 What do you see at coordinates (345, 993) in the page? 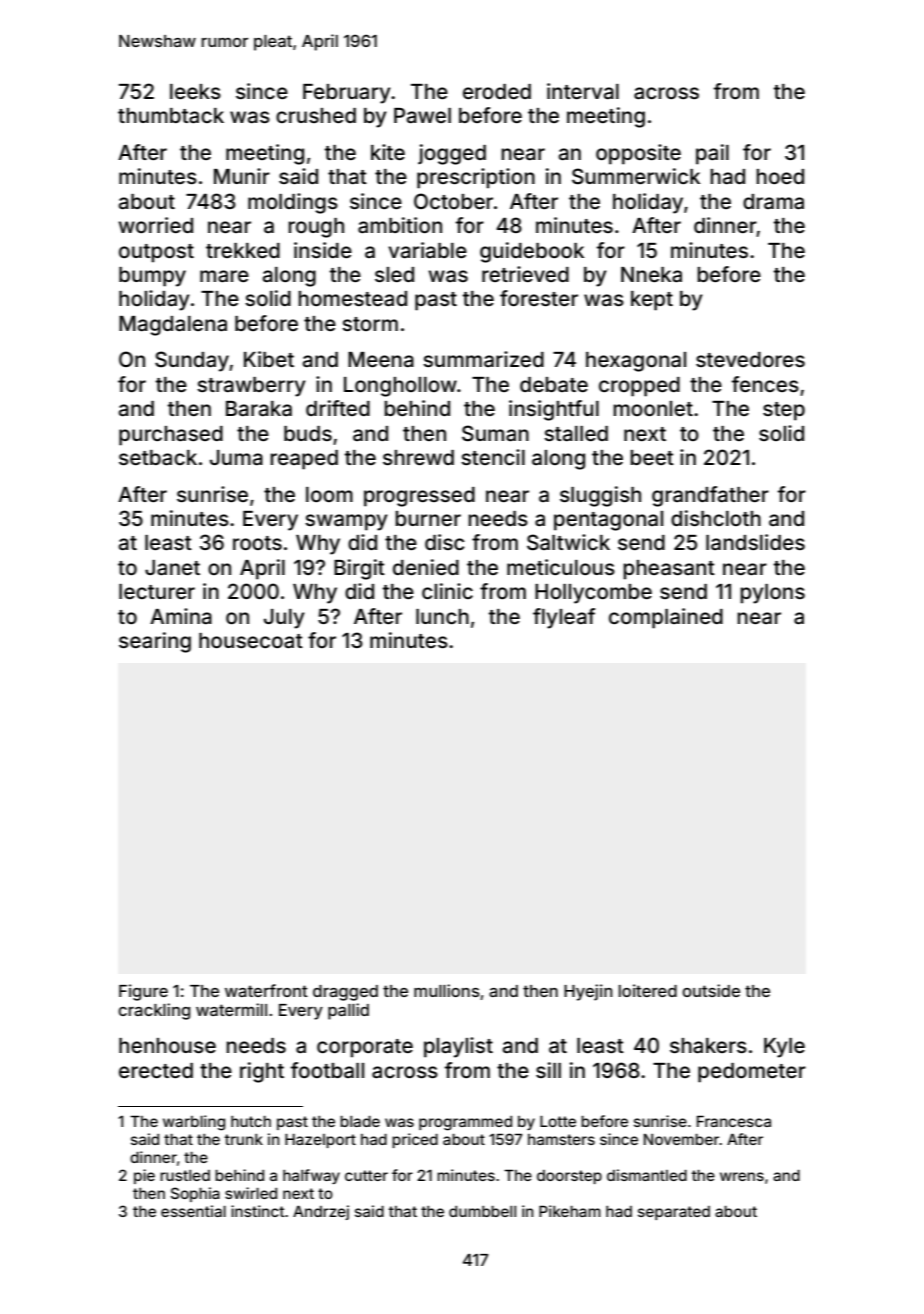
I see `dragged` at bounding box center [345, 993].
